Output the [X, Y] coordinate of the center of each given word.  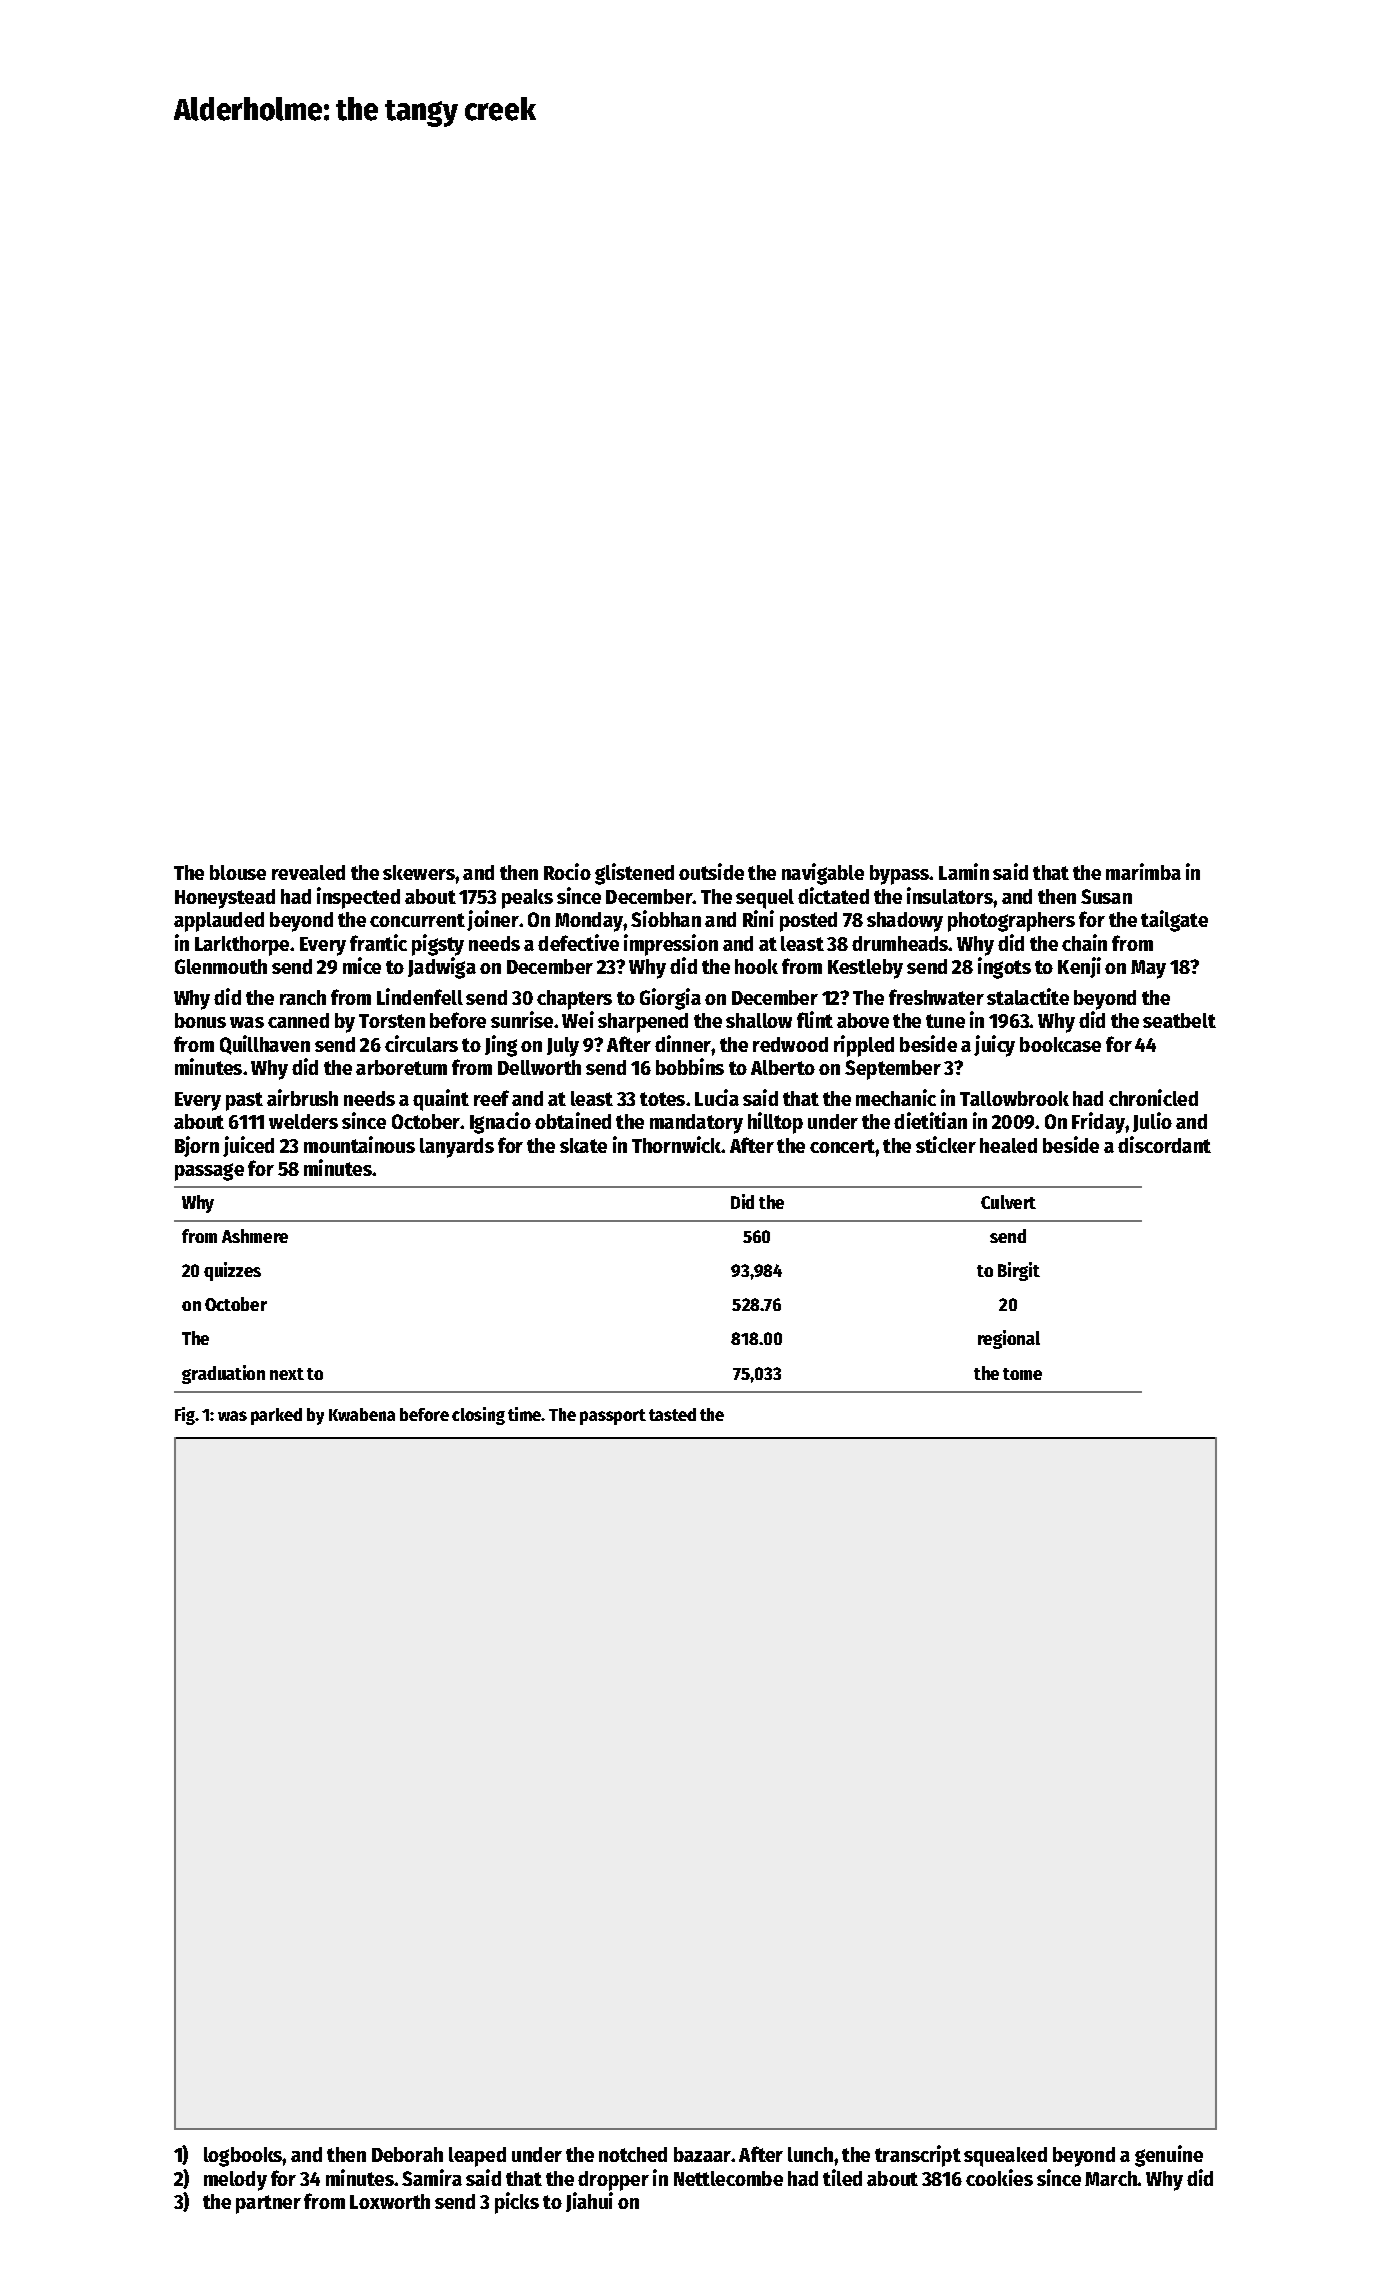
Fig [185, 1416]
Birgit [1019, 1271]
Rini [758, 918]
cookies [999, 2177]
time [525, 1414]
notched [633, 2154]
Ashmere [255, 1236]
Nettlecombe [728, 2178]
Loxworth [390, 2201]
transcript [918, 2156]
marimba [1143, 871]
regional [1009, 1339]
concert [843, 1146]
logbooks [243, 2157]
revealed [308, 872]
